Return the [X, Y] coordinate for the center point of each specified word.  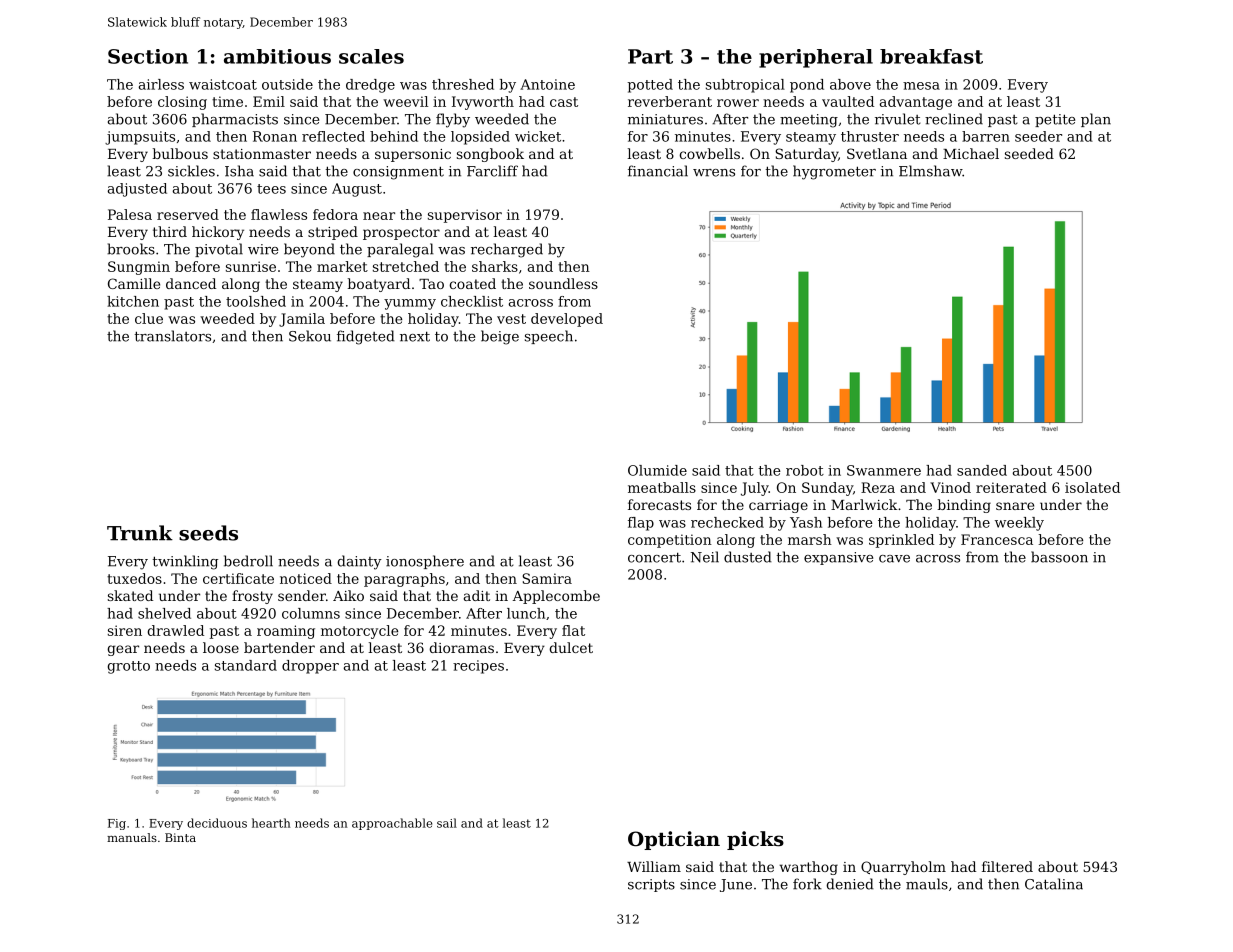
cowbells [709, 153]
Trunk [140, 533]
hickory [218, 233]
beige [500, 337]
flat [573, 630]
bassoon [1059, 557]
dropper [310, 667]
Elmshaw [930, 171]
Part [650, 56]
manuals [132, 837]
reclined [954, 119]
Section [148, 56]
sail [447, 823]
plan [1096, 120]
